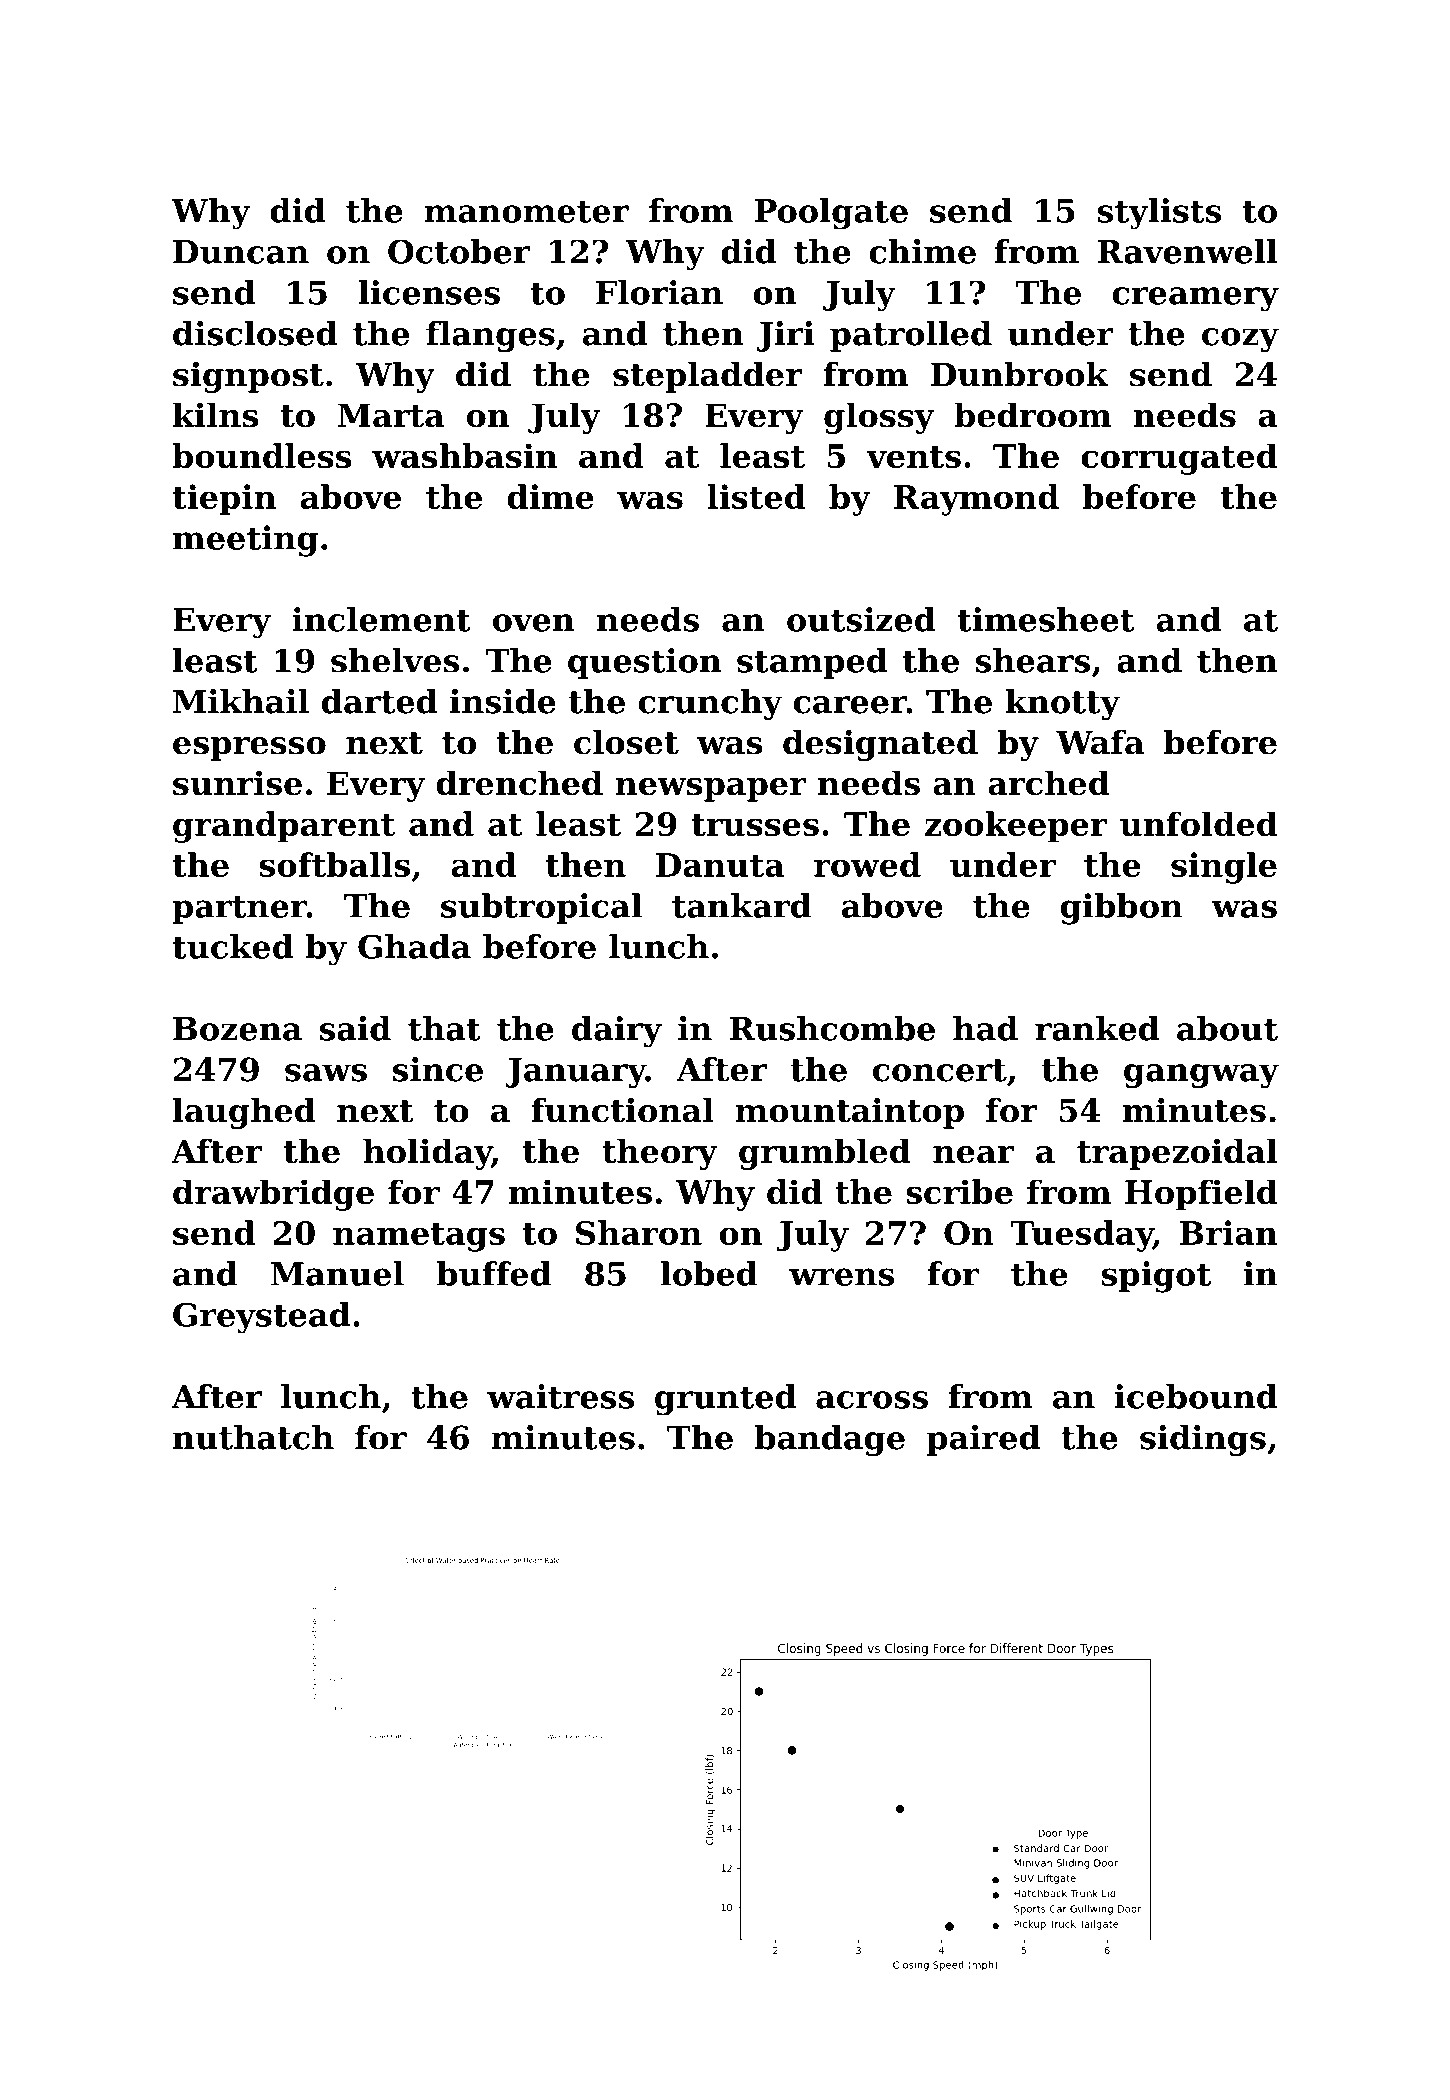 This page has width=1450, height=2100. Describe the element at coordinates (830, 1440) in the page. I see `bandage` at that location.
